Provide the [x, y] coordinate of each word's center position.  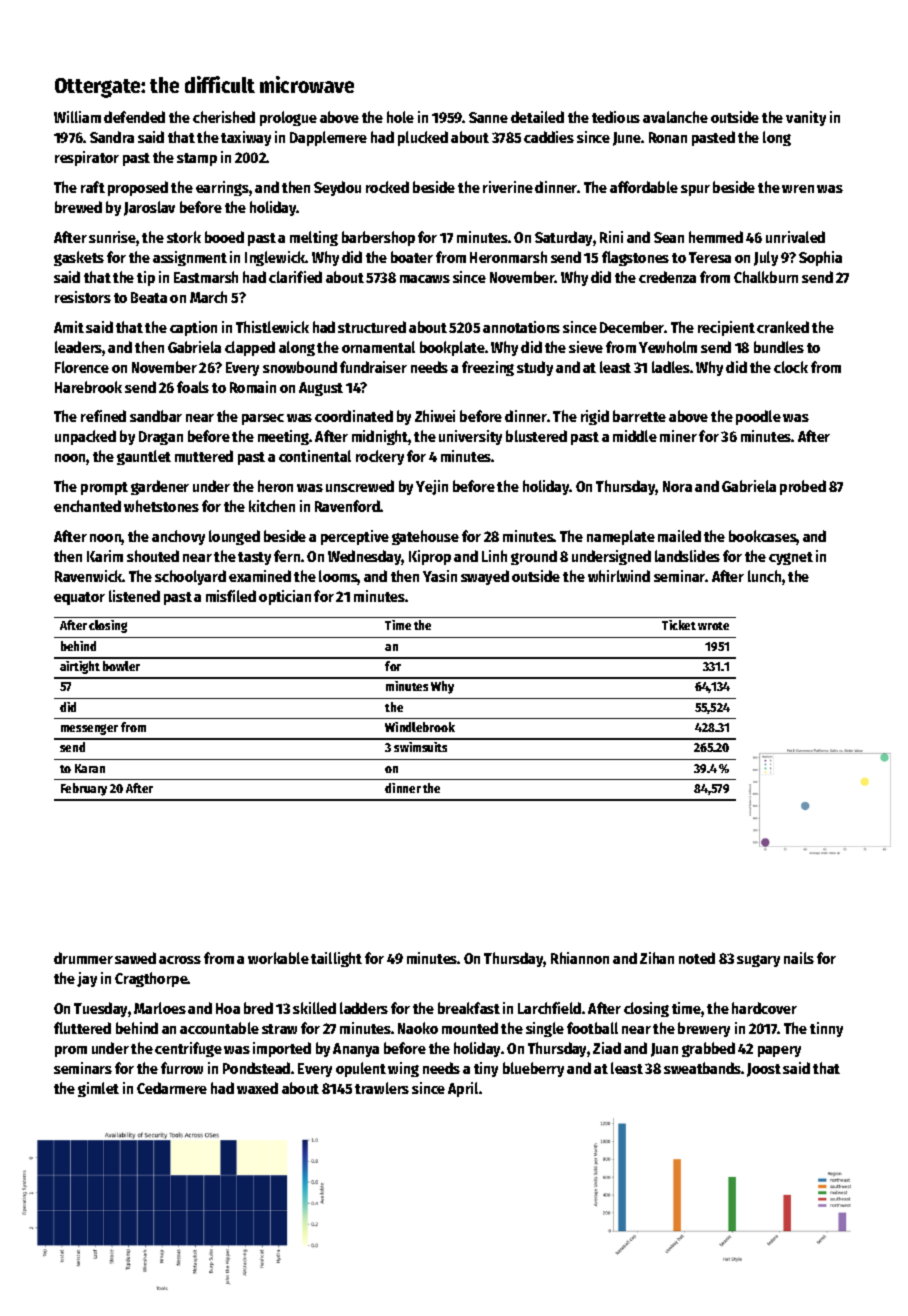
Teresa [710, 257]
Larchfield [549, 1008]
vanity [806, 118]
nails [799, 958]
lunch [764, 576]
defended [134, 117]
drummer [83, 958]
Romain [253, 387]
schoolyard [190, 577]
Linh [494, 556]
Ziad [607, 1048]
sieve [586, 347]
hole [400, 117]
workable [278, 958]
